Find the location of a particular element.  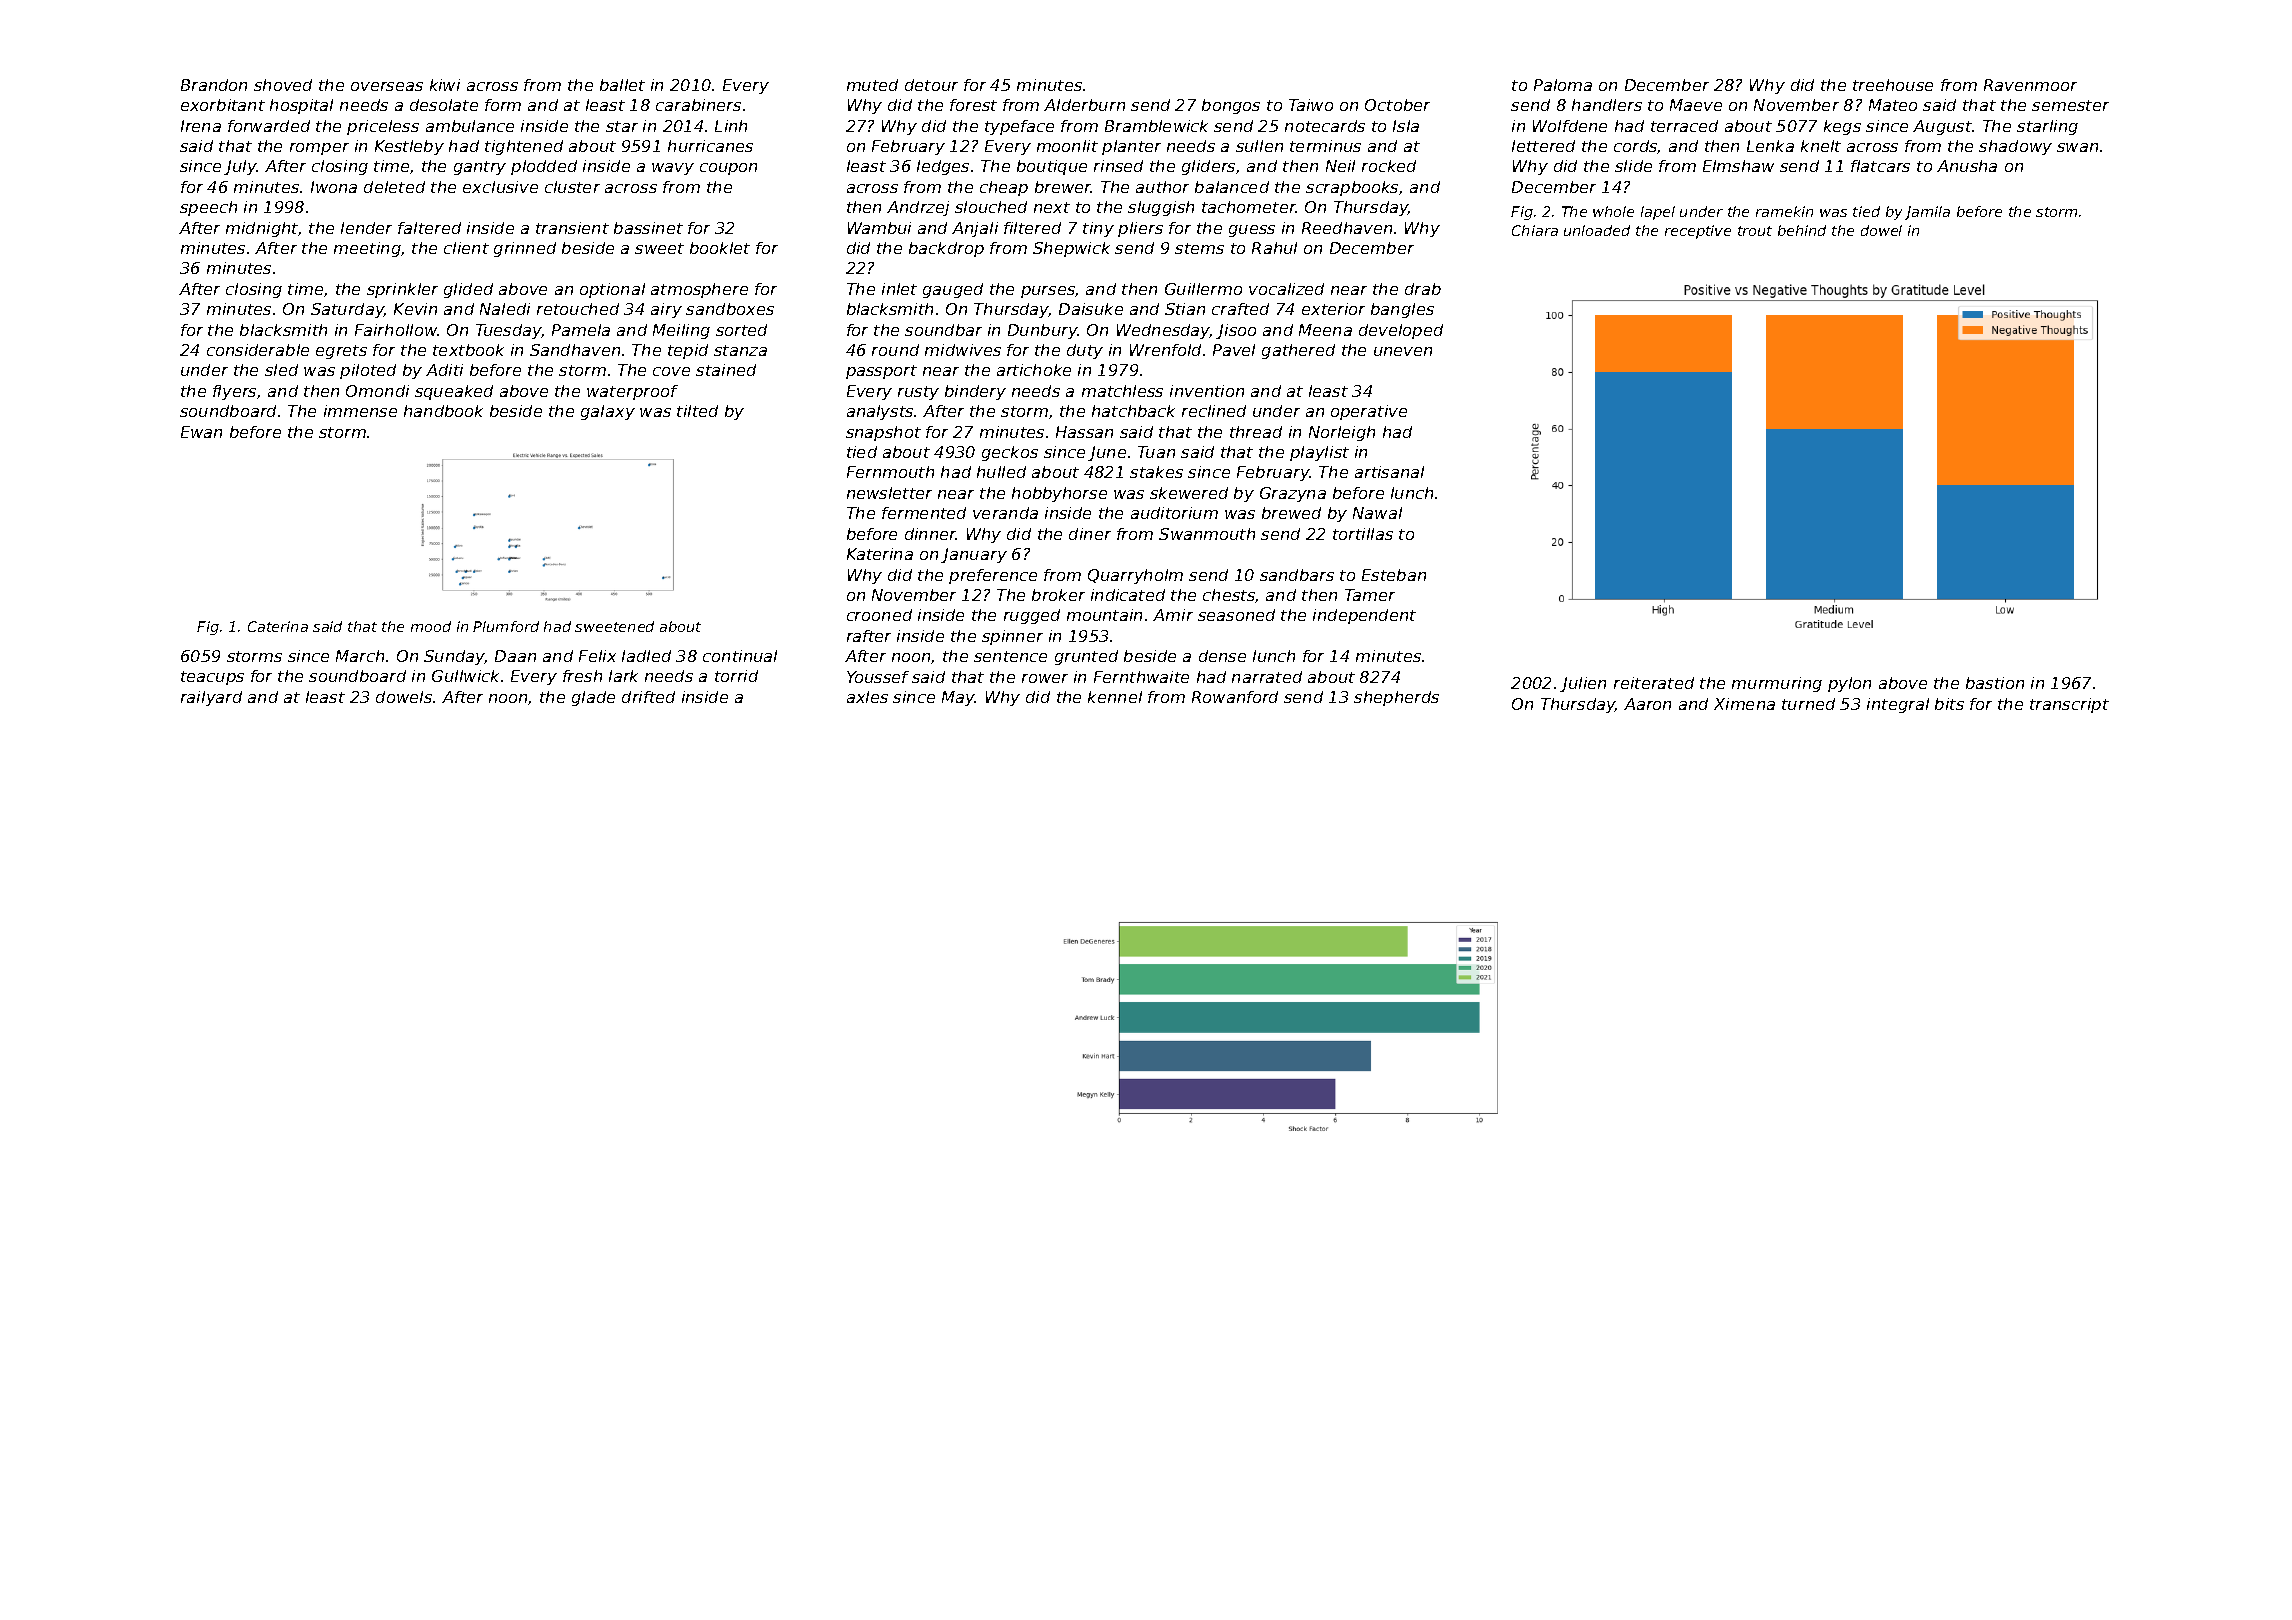

muted is located at coordinates (872, 85).
